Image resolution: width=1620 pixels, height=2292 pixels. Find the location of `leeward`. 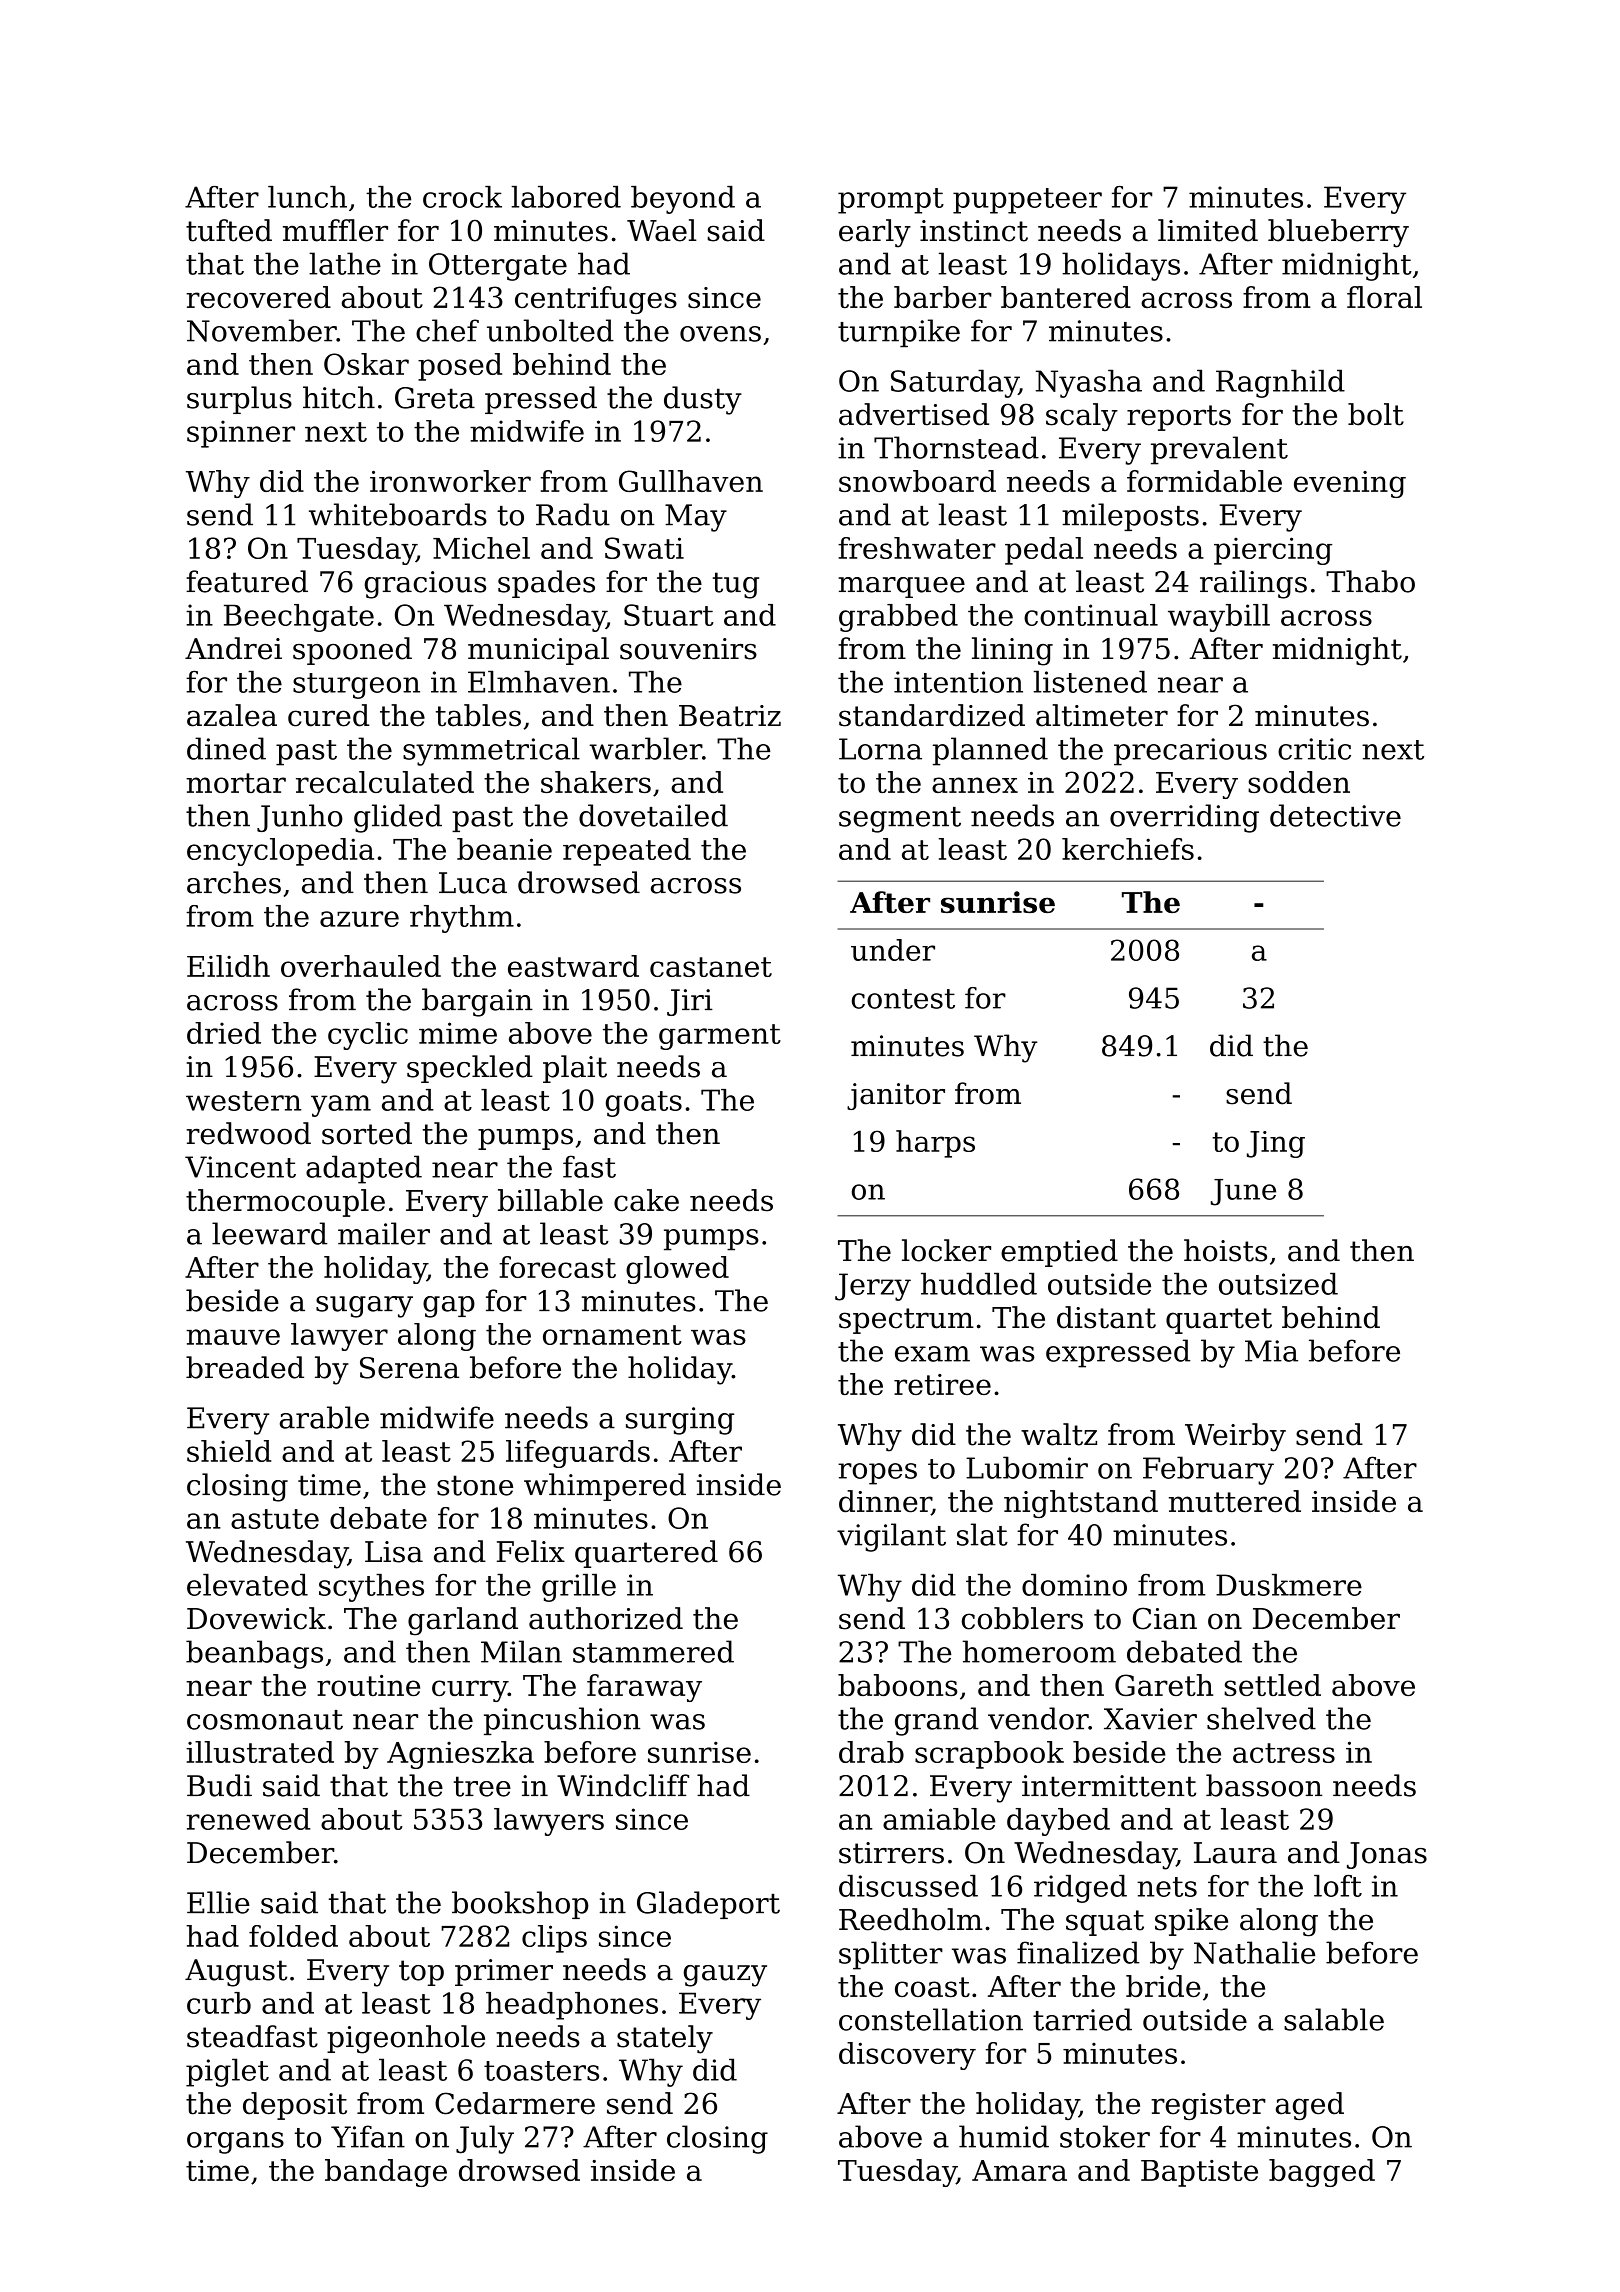

leeward is located at coordinates (269, 1233).
